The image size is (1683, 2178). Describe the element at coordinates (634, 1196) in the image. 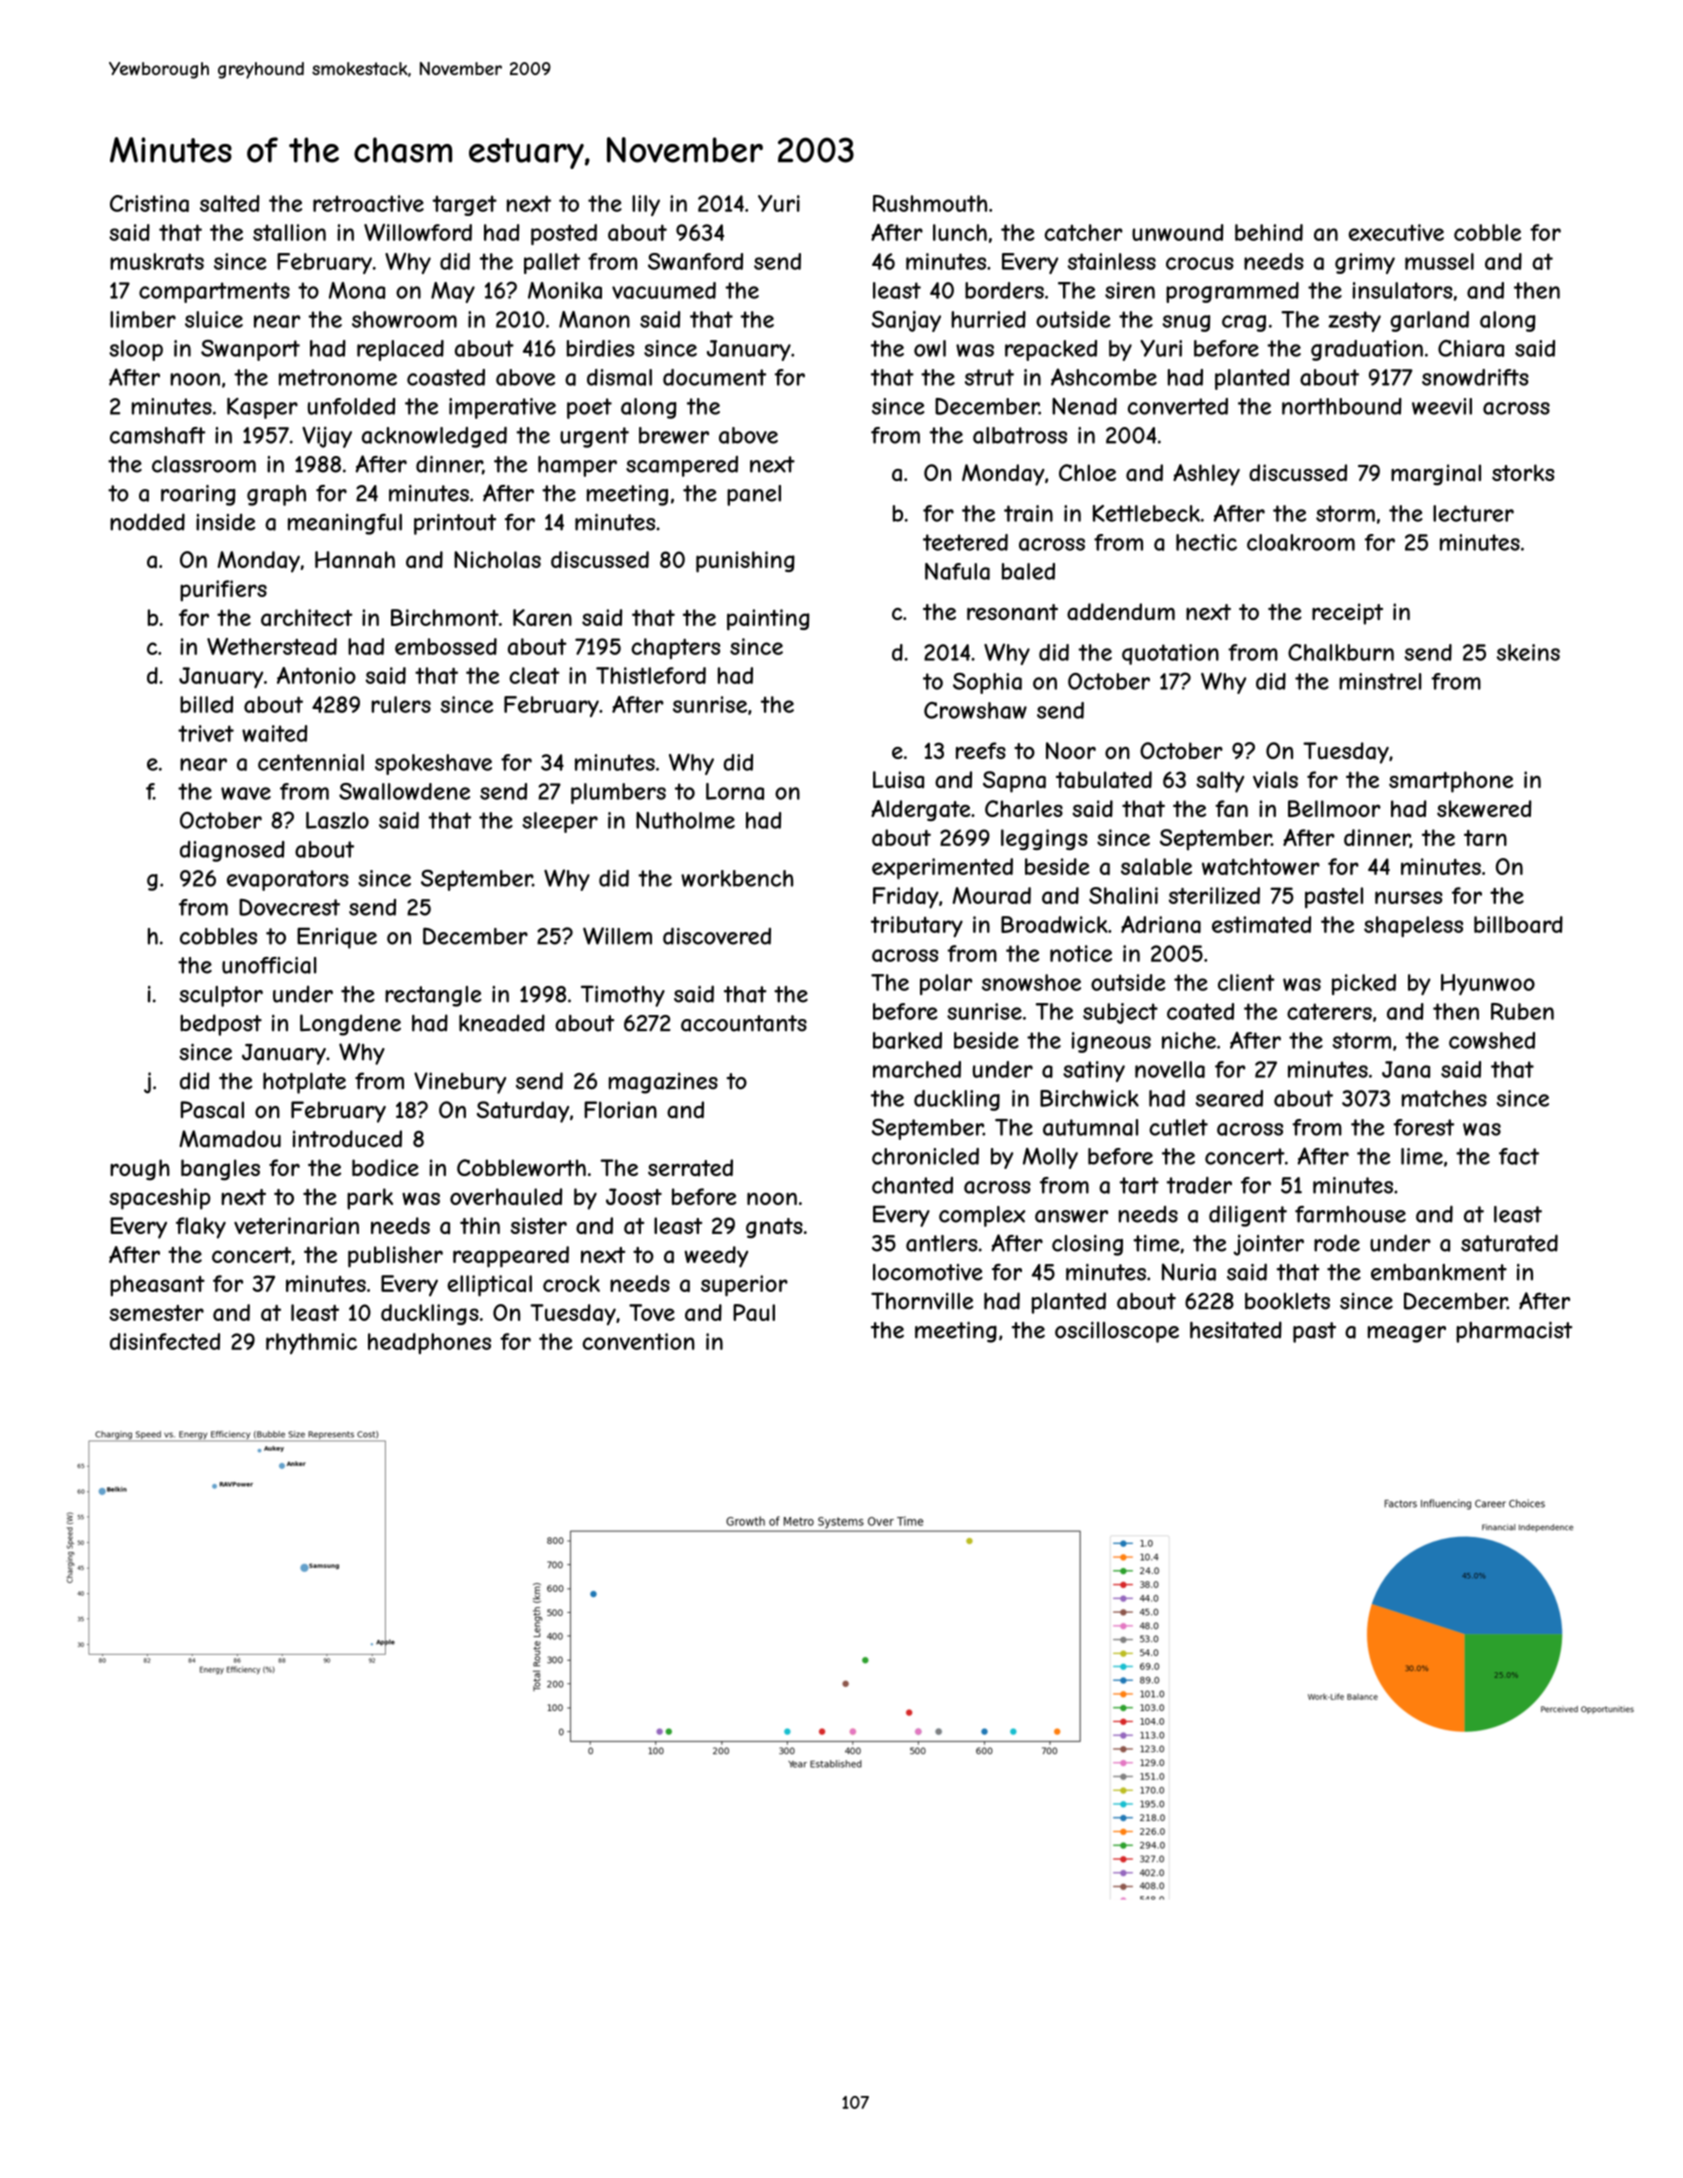

I see `Joost` at that location.
